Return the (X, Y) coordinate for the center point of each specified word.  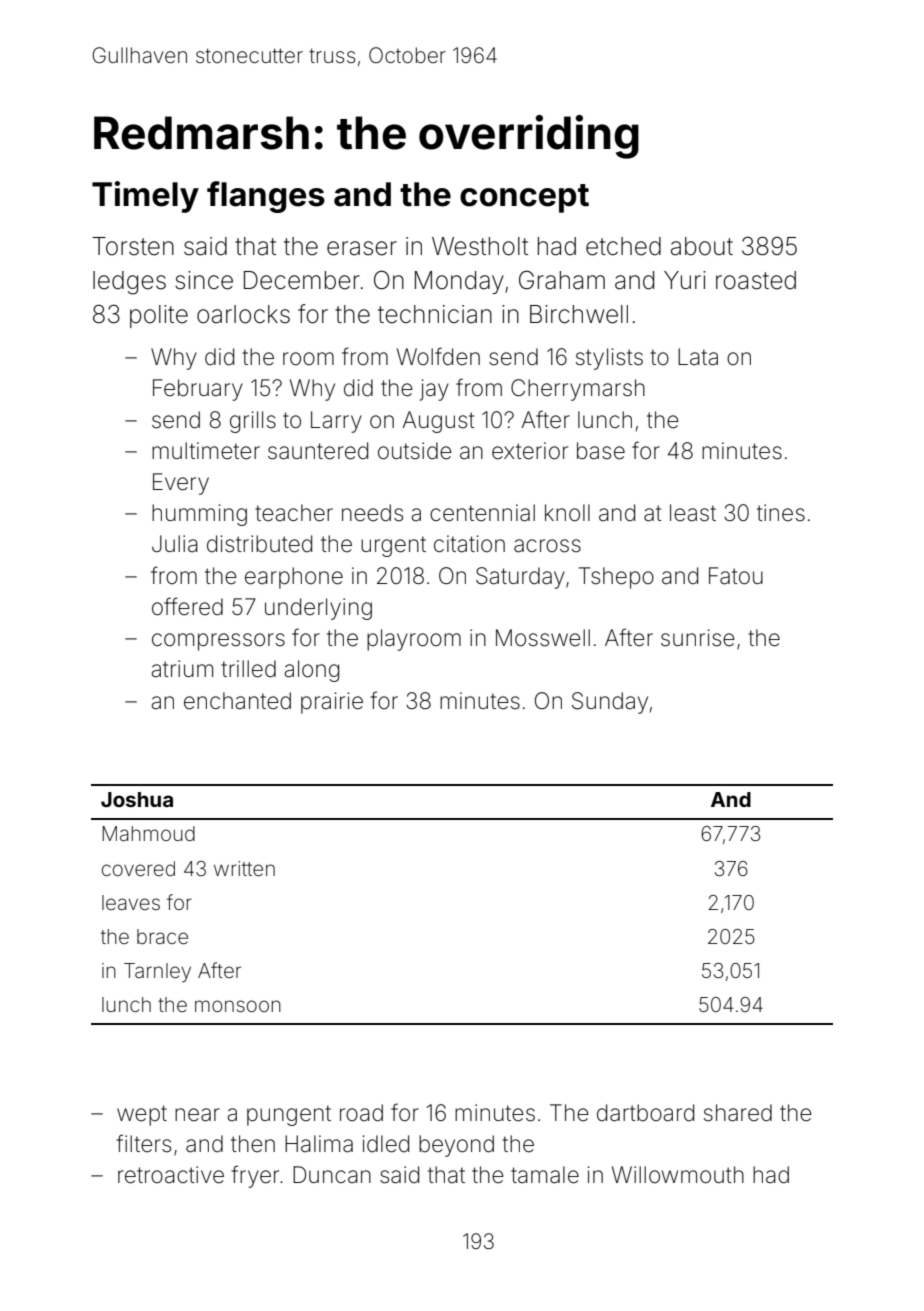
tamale (545, 1175)
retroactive (171, 1175)
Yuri (685, 280)
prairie (332, 703)
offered (187, 606)
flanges (266, 197)
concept (524, 198)
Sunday (610, 703)
